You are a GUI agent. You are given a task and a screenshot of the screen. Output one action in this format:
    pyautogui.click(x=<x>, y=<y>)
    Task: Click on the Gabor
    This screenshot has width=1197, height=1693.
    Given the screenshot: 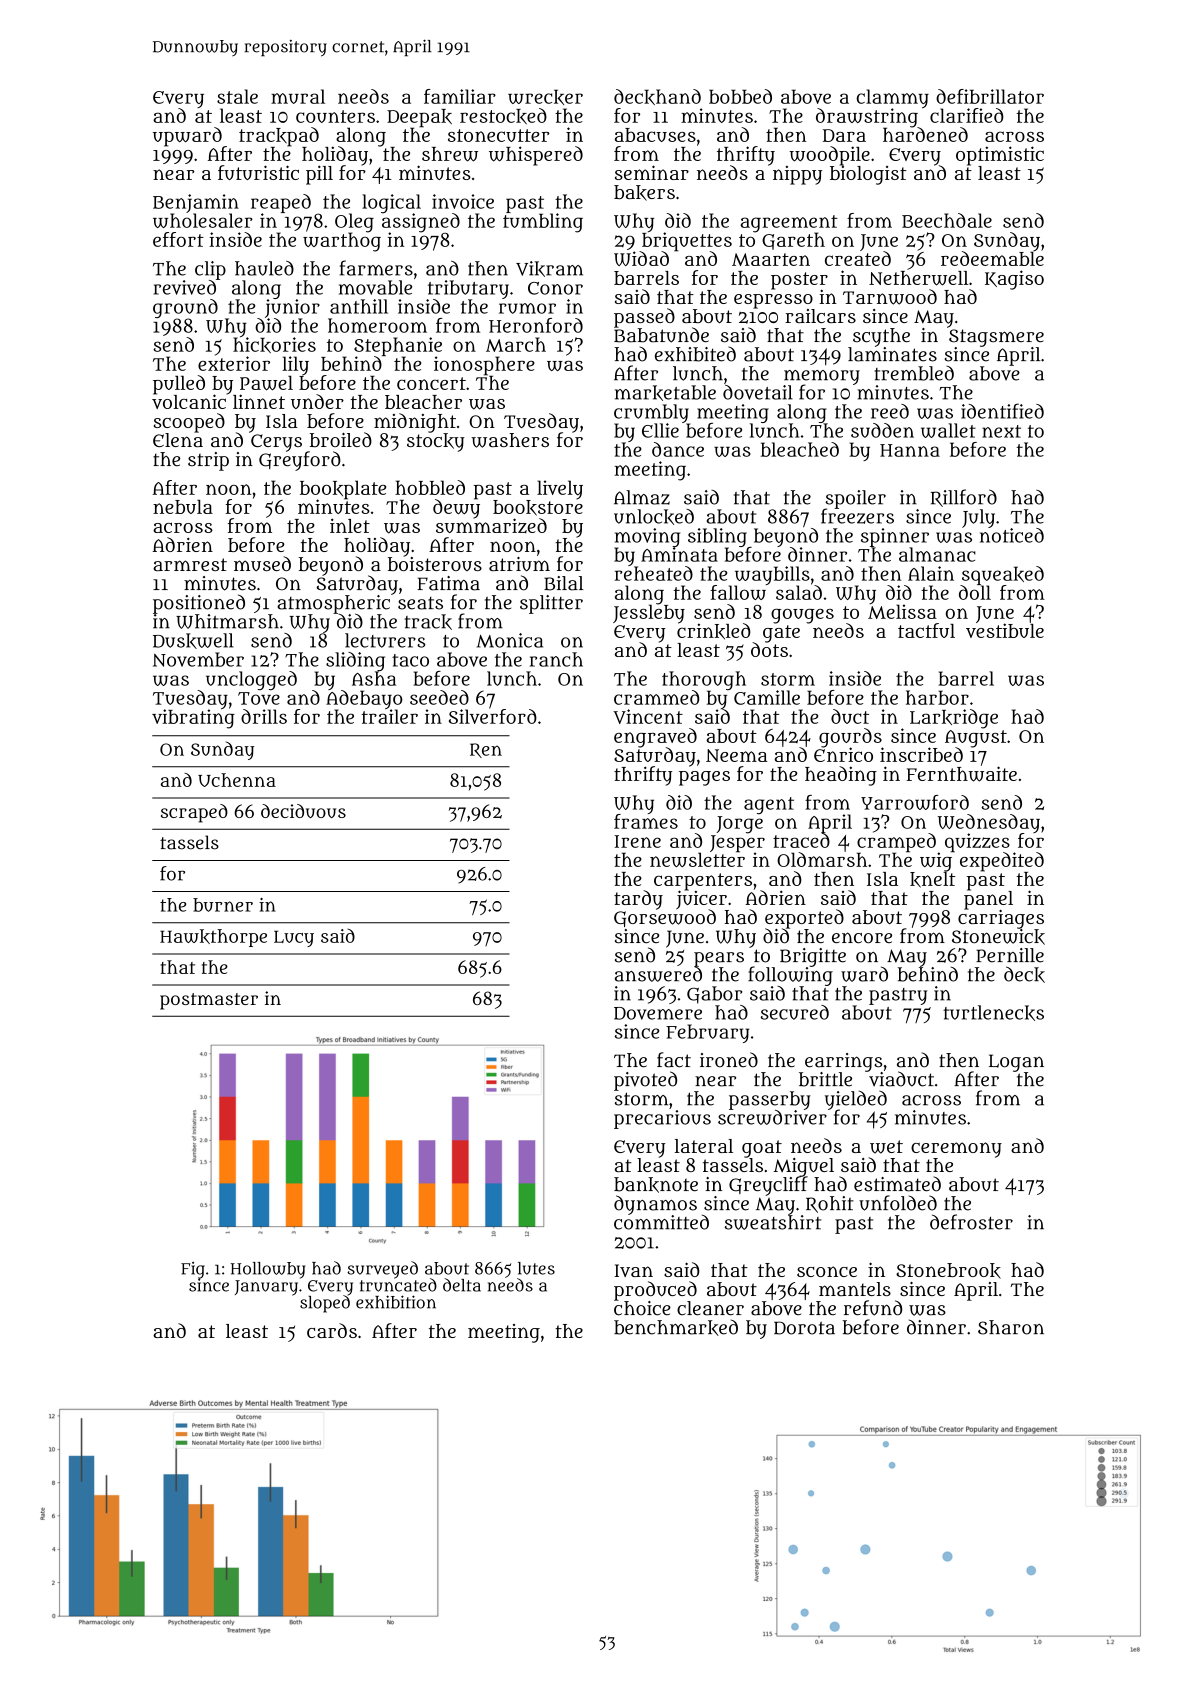 What is the action you would take?
    pyautogui.click(x=714, y=995)
